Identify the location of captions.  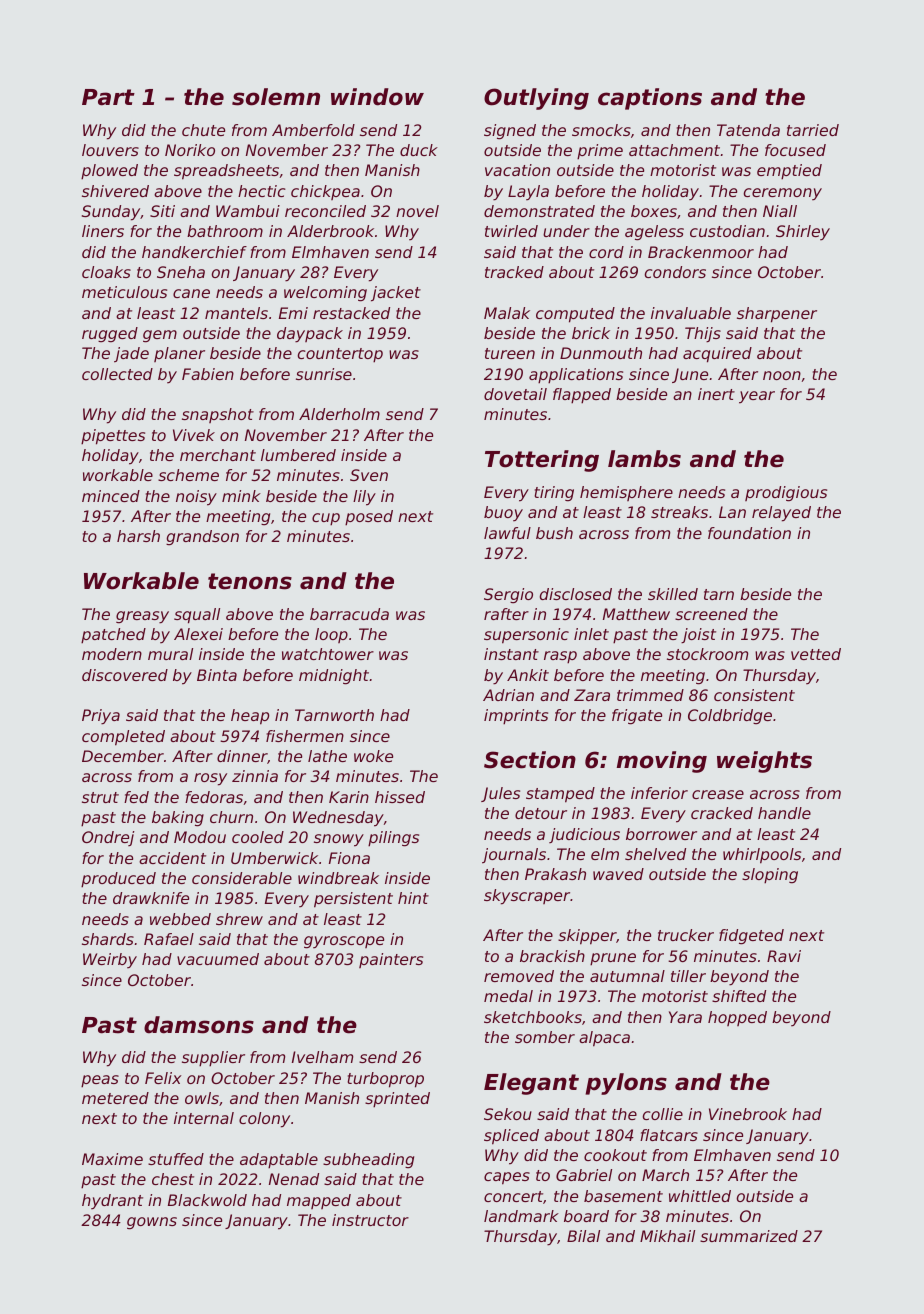
(650, 99).
